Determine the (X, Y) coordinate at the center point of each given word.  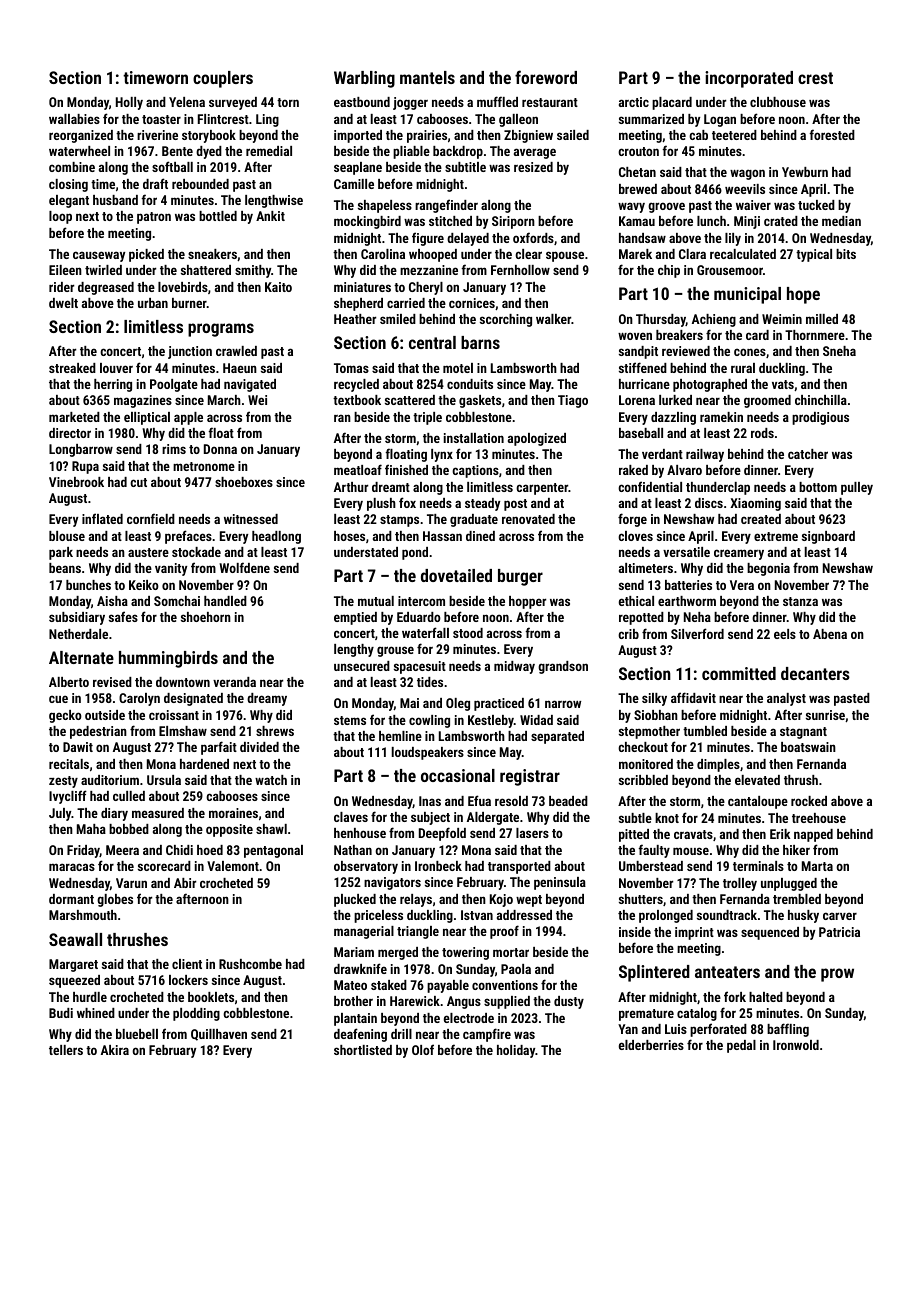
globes (115, 900)
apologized (537, 439)
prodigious (820, 418)
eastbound (362, 102)
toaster (161, 119)
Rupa (85, 467)
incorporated (749, 79)
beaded (568, 801)
